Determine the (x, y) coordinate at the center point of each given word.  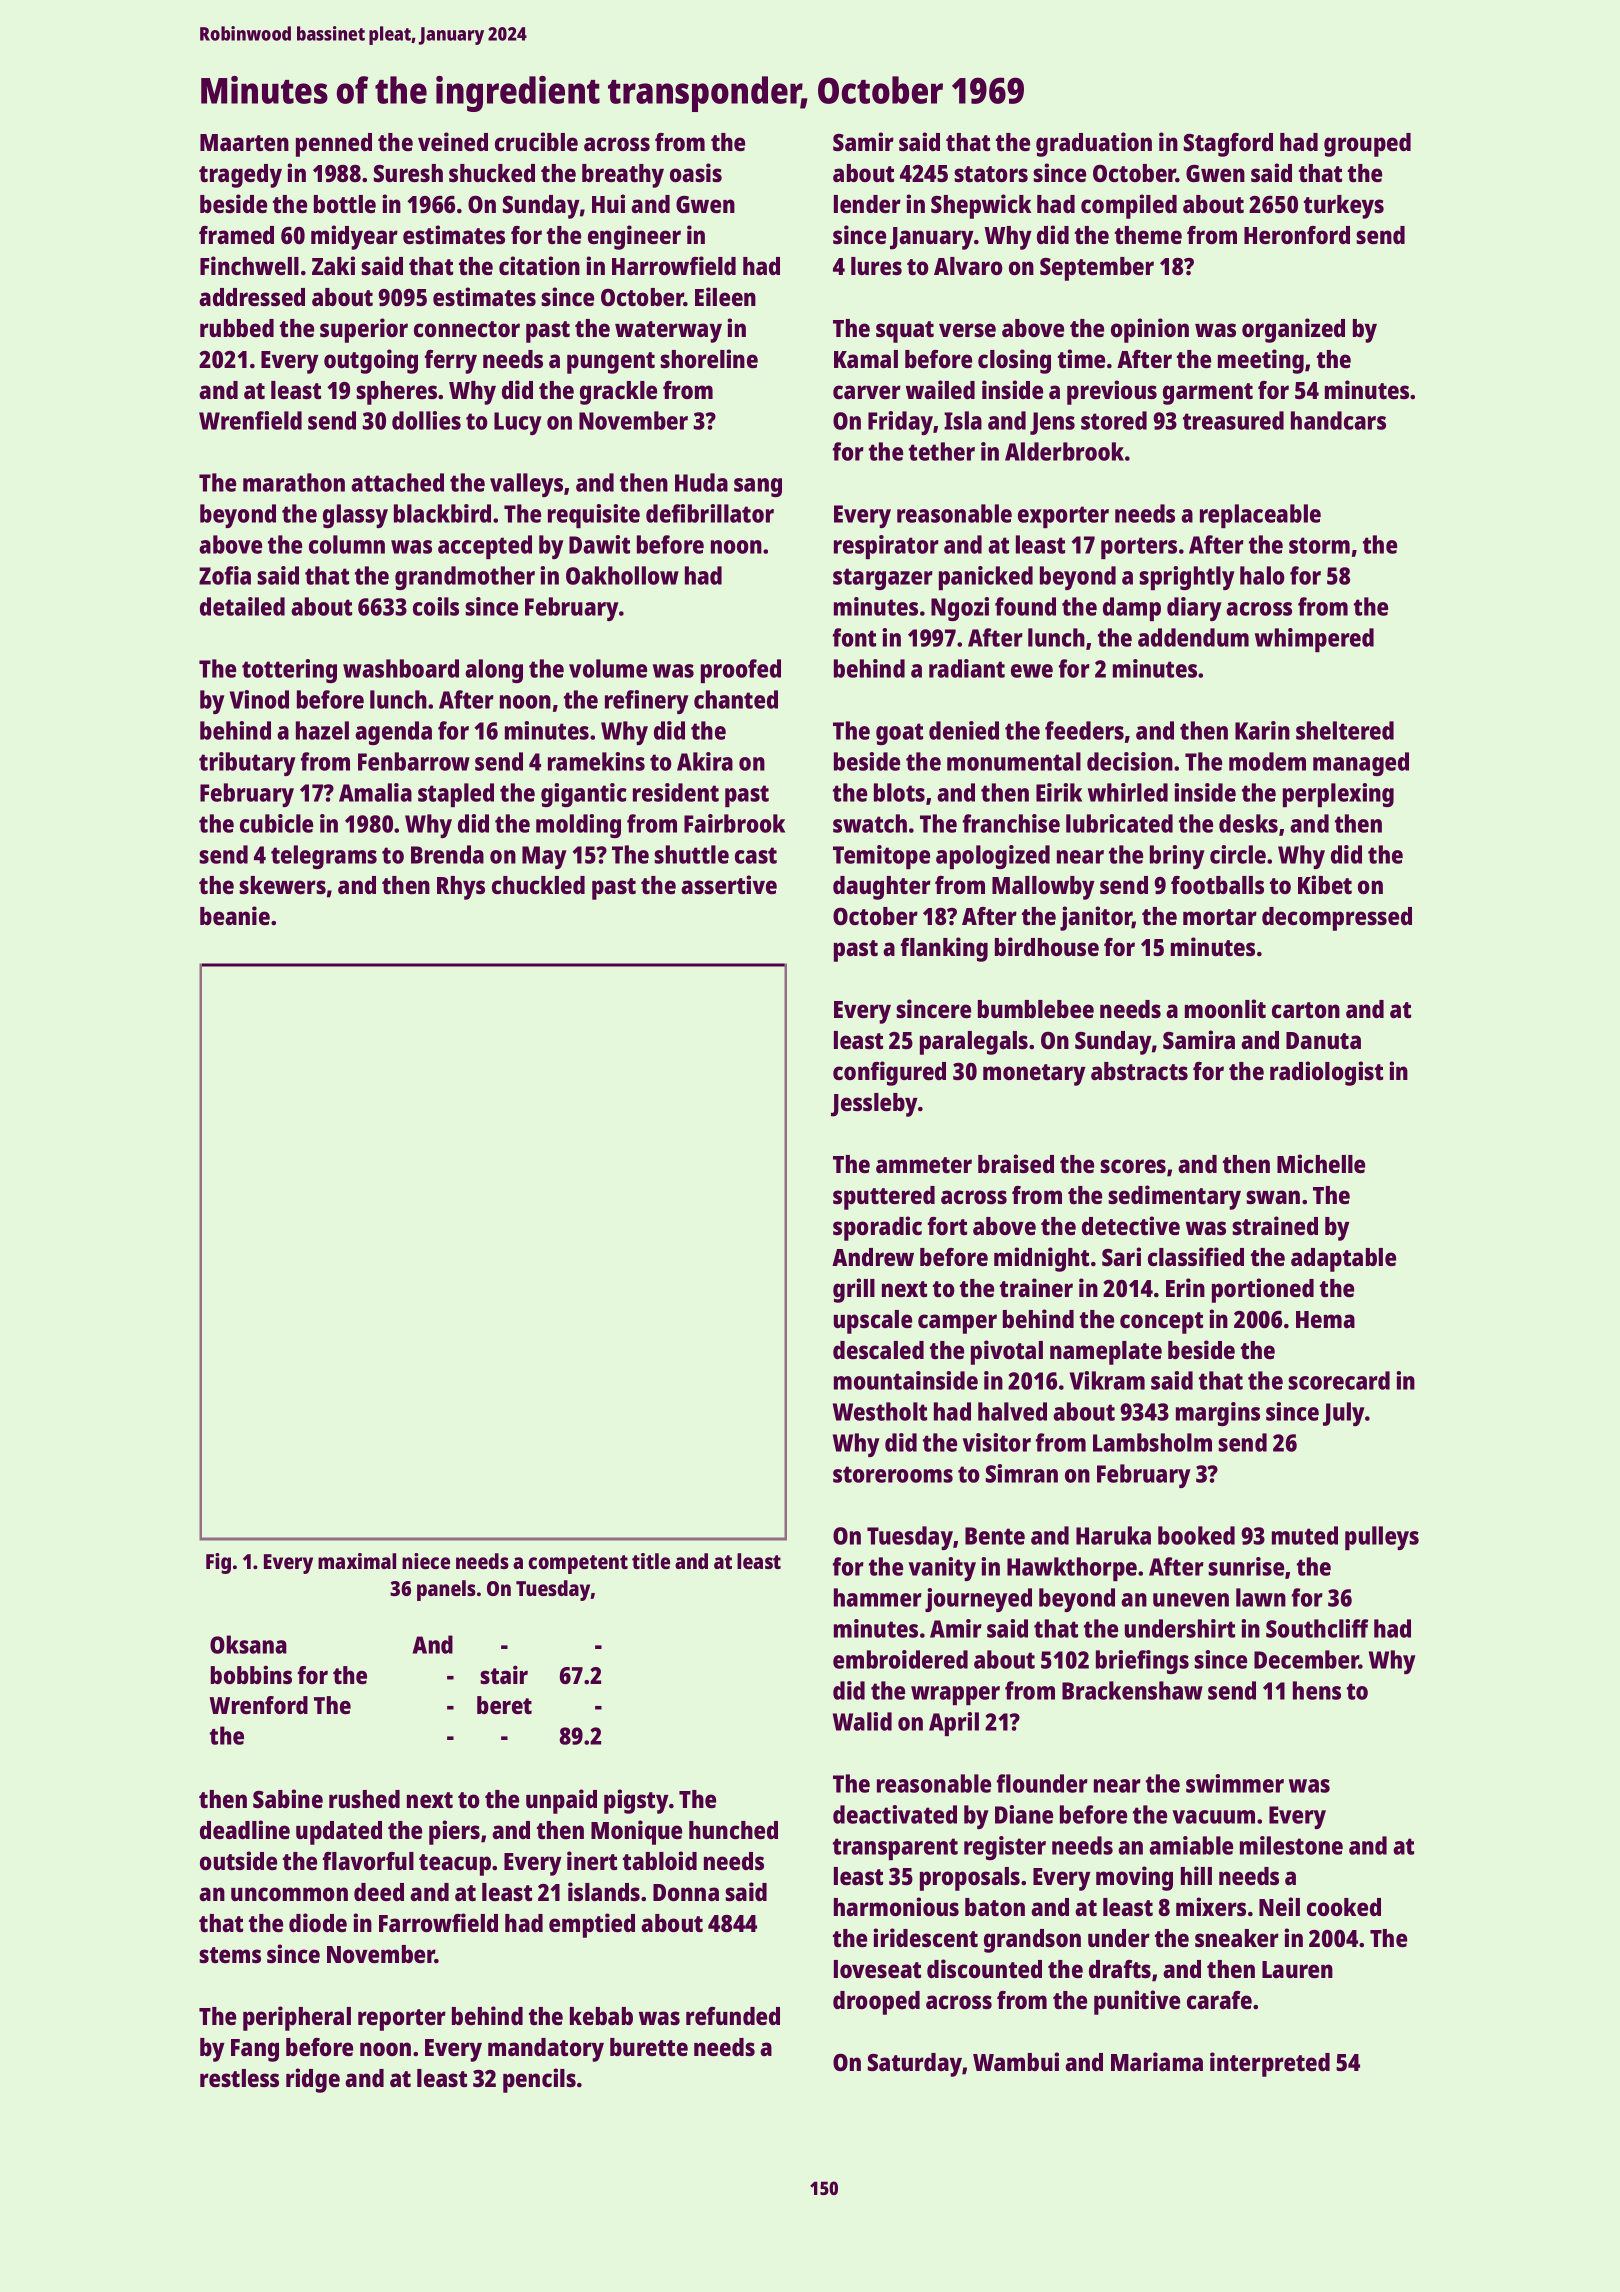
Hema (1325, 1319)
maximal (357, 1561)
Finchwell (249, 265)
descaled (878, 1350)
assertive (729, 884)
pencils (539, 2080)
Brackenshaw (1132, 1690)
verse (967, 330)
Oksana (248, 1644)
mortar (1220, 917)
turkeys (1344, 207)
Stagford (1228, 145)
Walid (862, 1721)
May (544, 857)
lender (867, 204)
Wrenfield (250, 420)
